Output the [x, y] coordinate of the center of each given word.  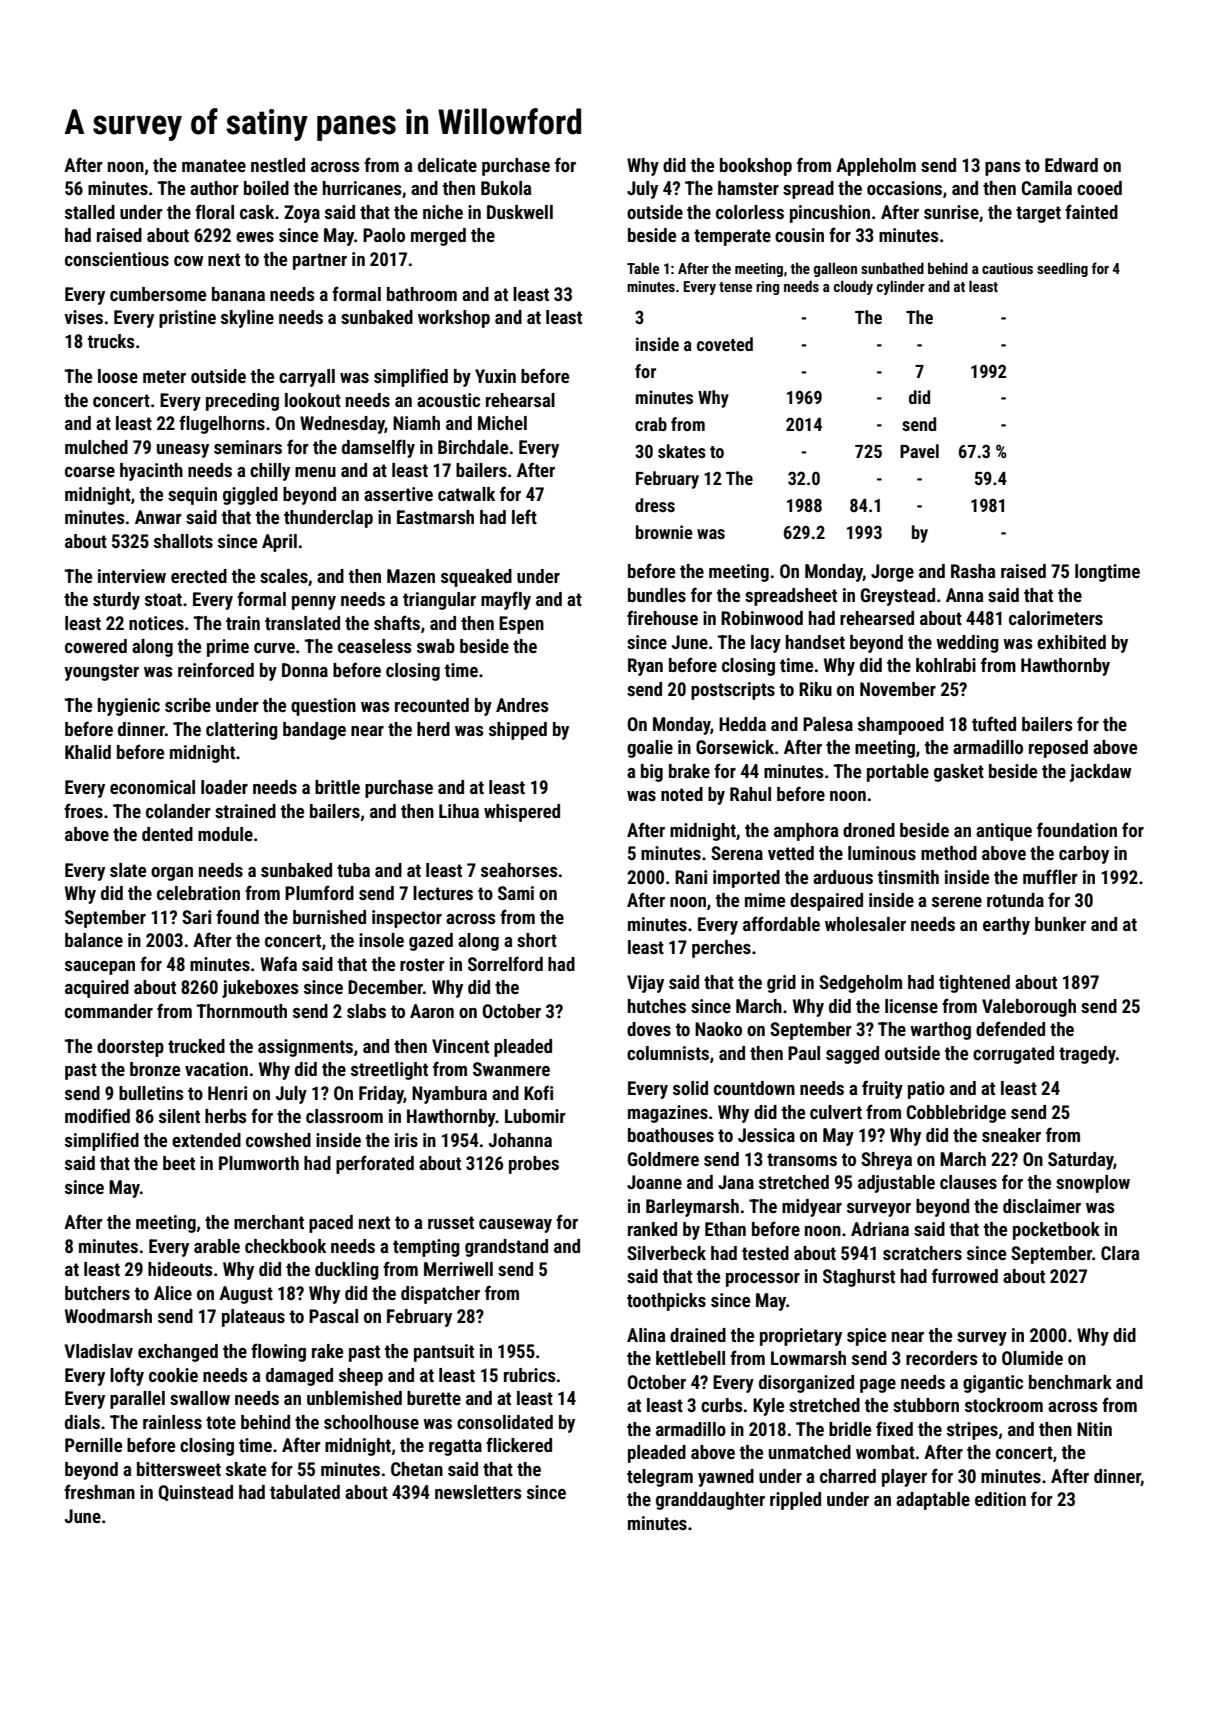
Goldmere [663, 1159]
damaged [299, 1377]
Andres [522, 705]
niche [443, 212]
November [898, 689]
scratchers [922, 1253]
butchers [97, 1293]
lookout [313, 400]
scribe [188, 705]
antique [1004, 832]
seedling [1062, 269]
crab [651, 424]
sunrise [951, 212]
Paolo [384, 235]
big [652, 773]
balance [94, 940]
